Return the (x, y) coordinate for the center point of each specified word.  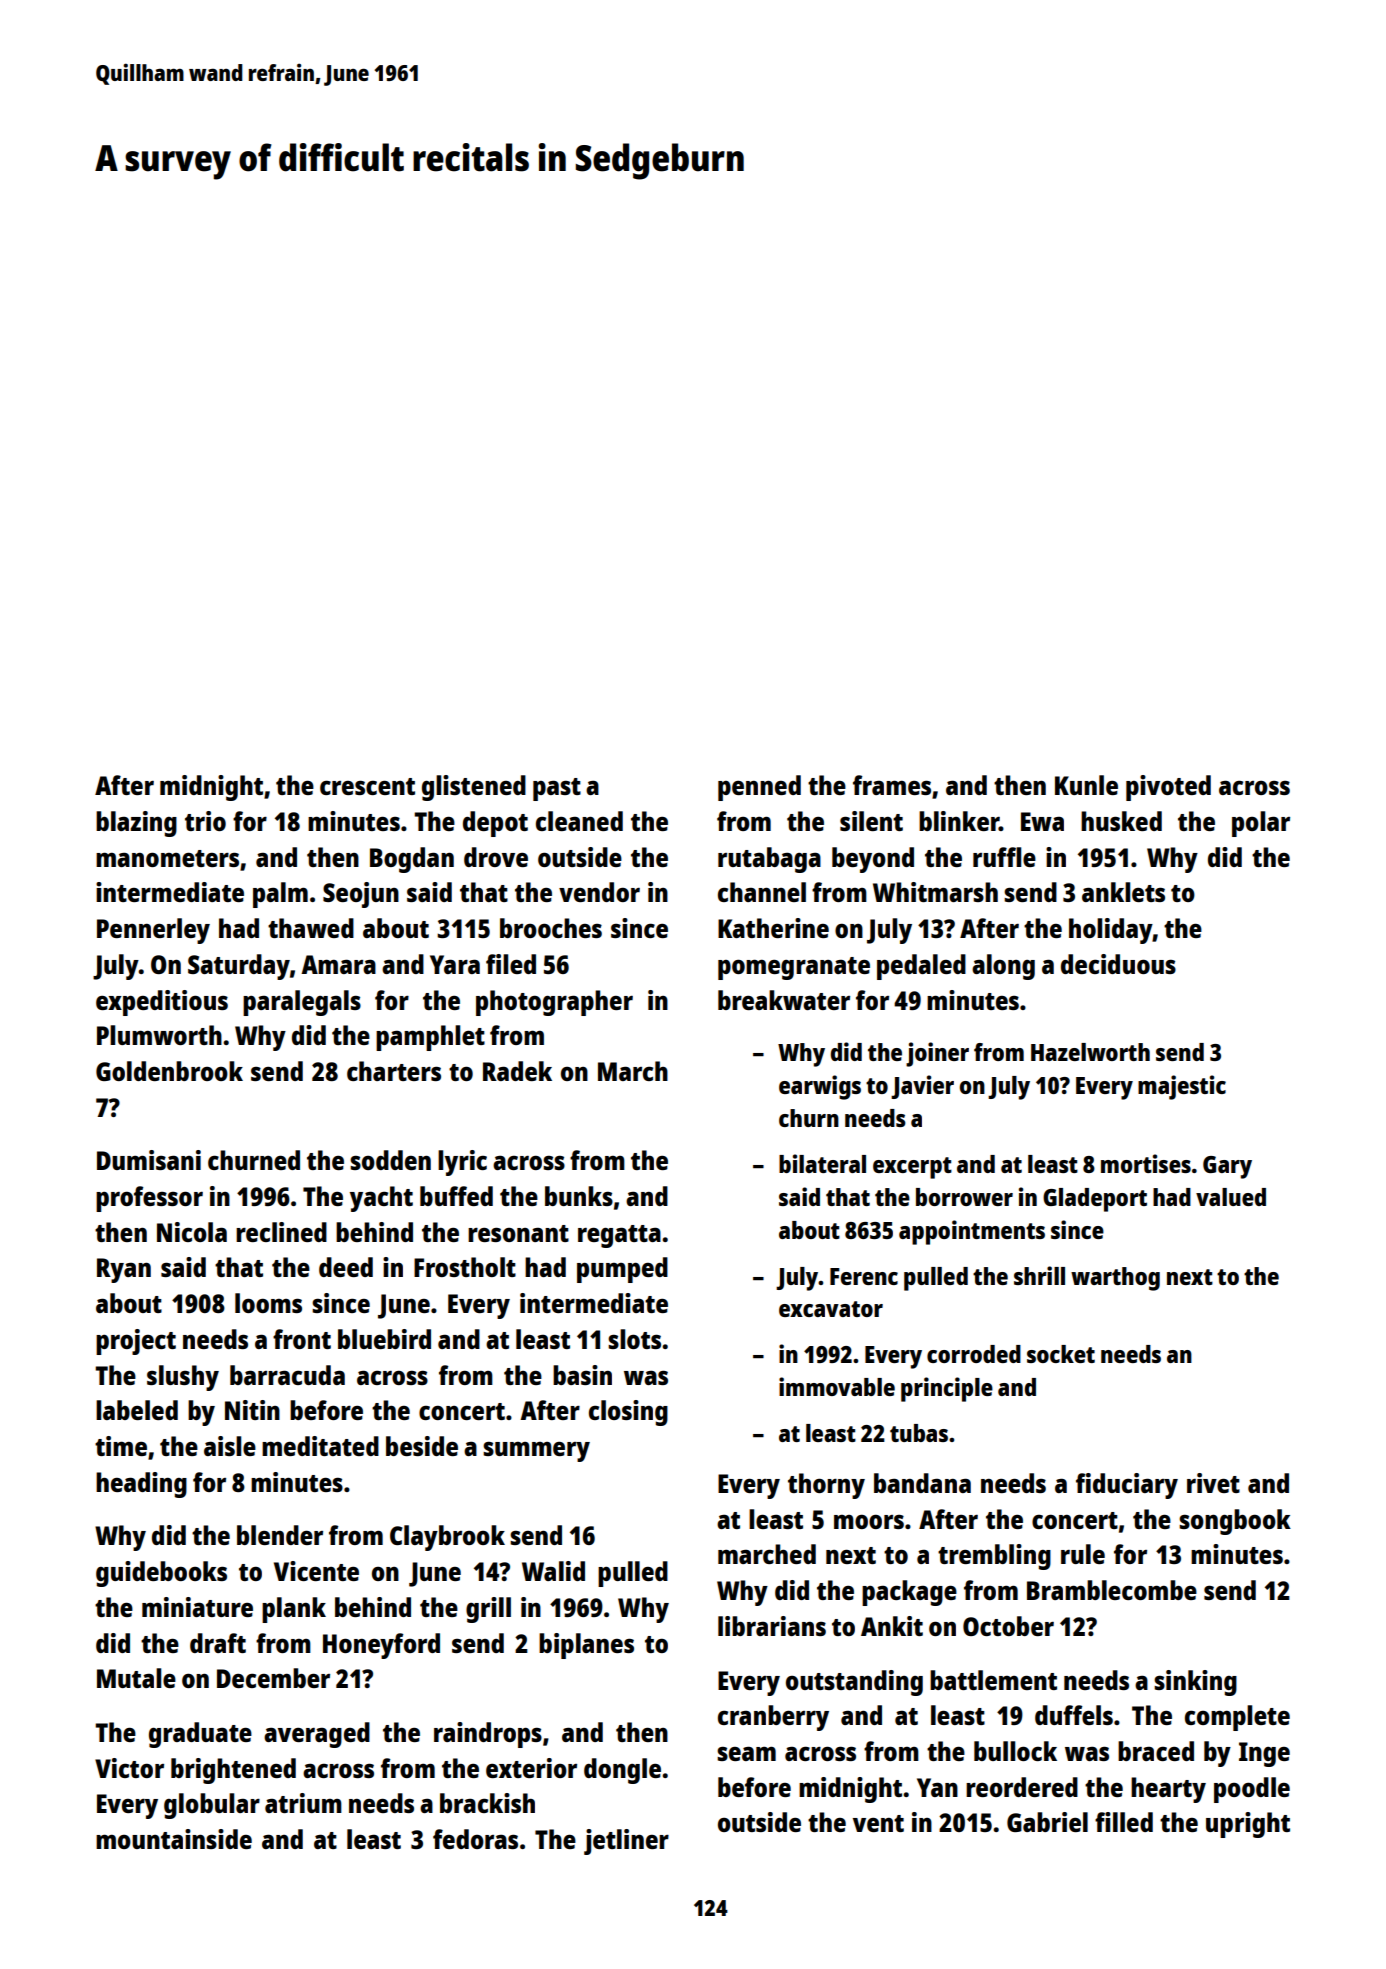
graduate (200, 1735)
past (557, 789)
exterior (531, 1768)
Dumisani (149, 1160)
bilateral (822, 1163)
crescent (367, 786)
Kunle (1086, 785)
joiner (937, 1054)
